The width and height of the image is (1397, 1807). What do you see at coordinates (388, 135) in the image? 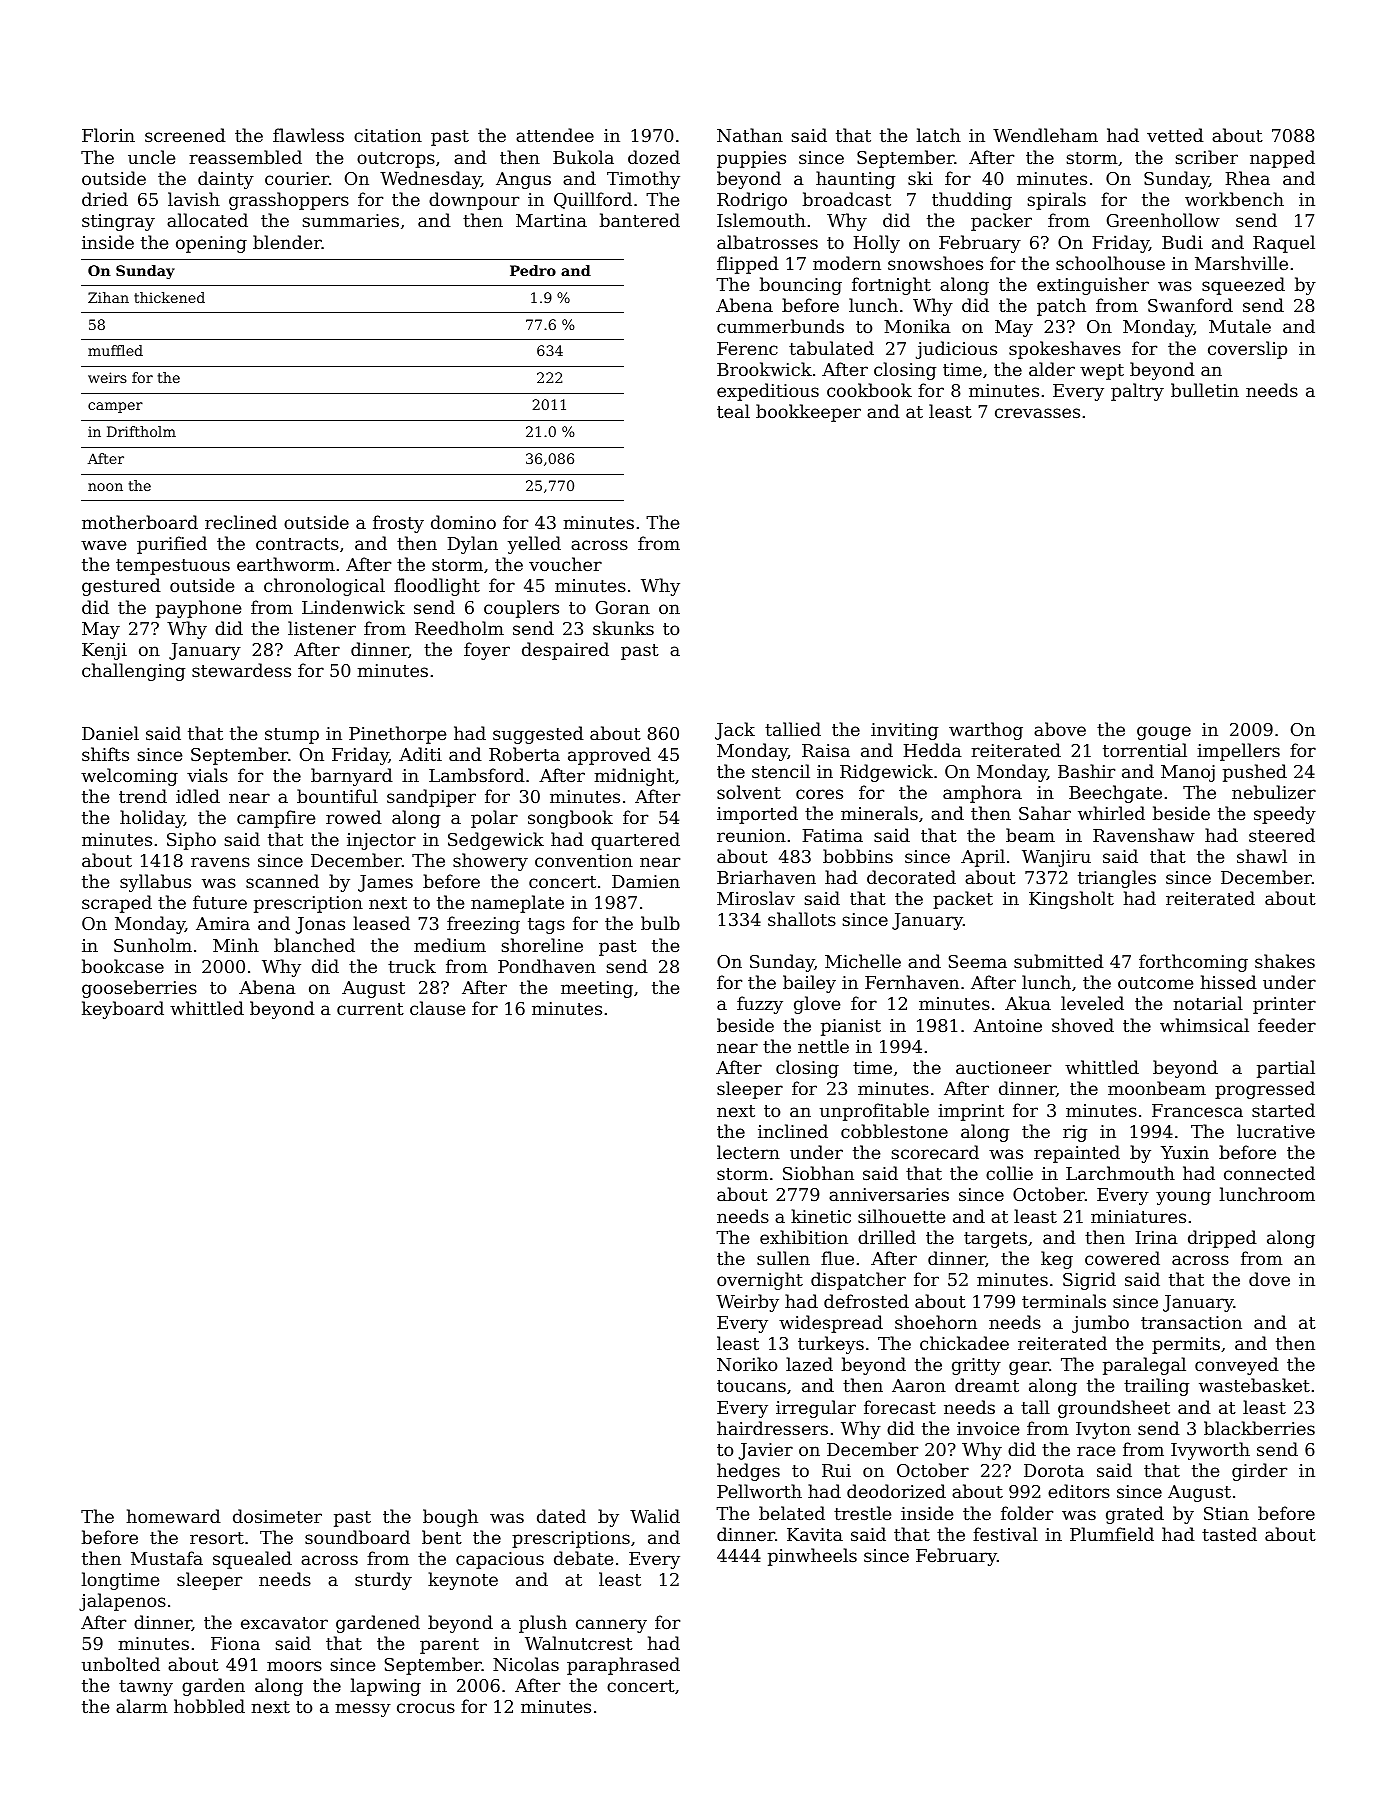
I see `citation` at bounding box center [388, 135].
